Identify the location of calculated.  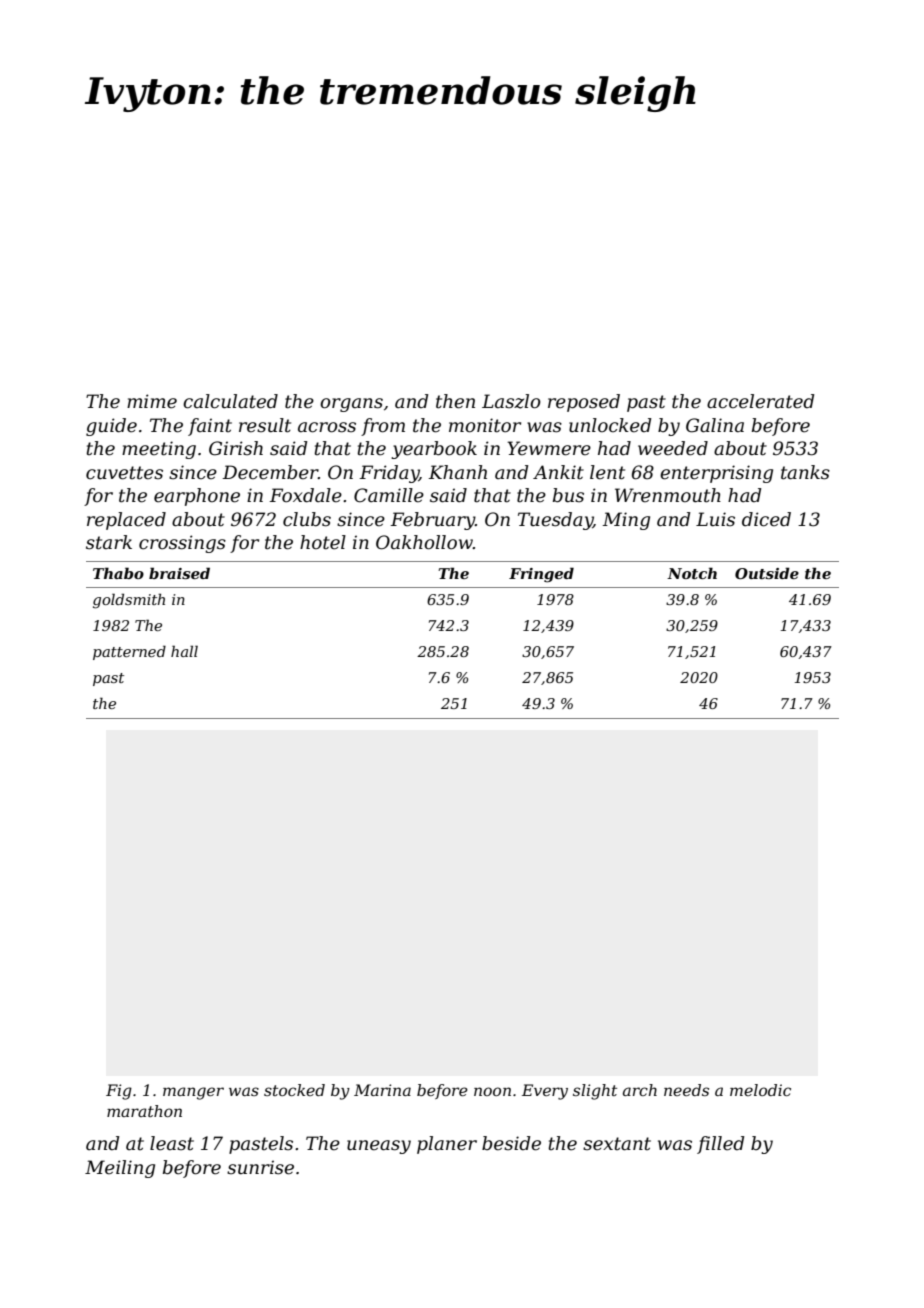
(230, 401).
